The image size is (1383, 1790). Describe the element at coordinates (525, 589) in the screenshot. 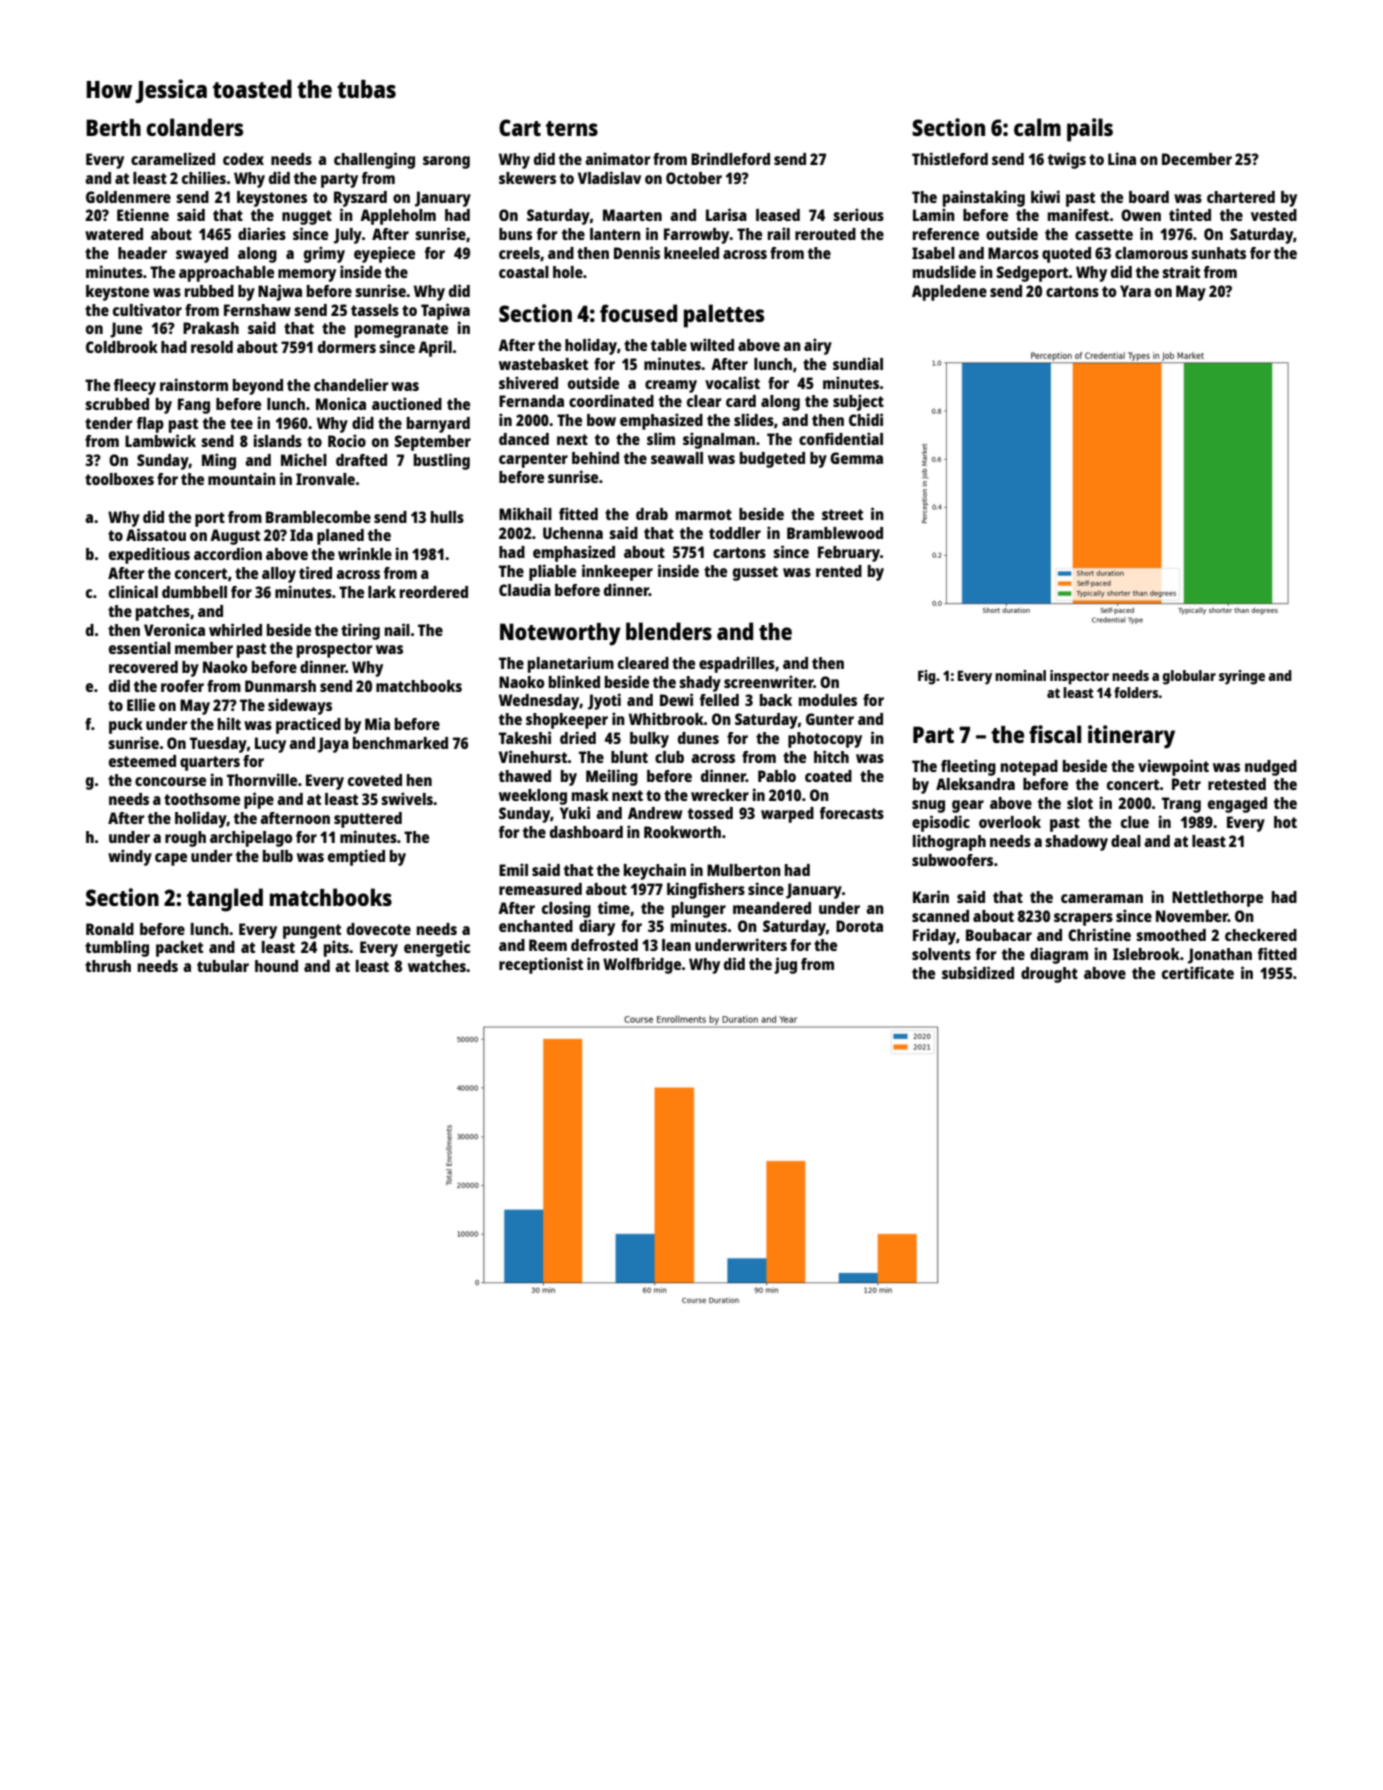

I see `Claudia` at that location.
